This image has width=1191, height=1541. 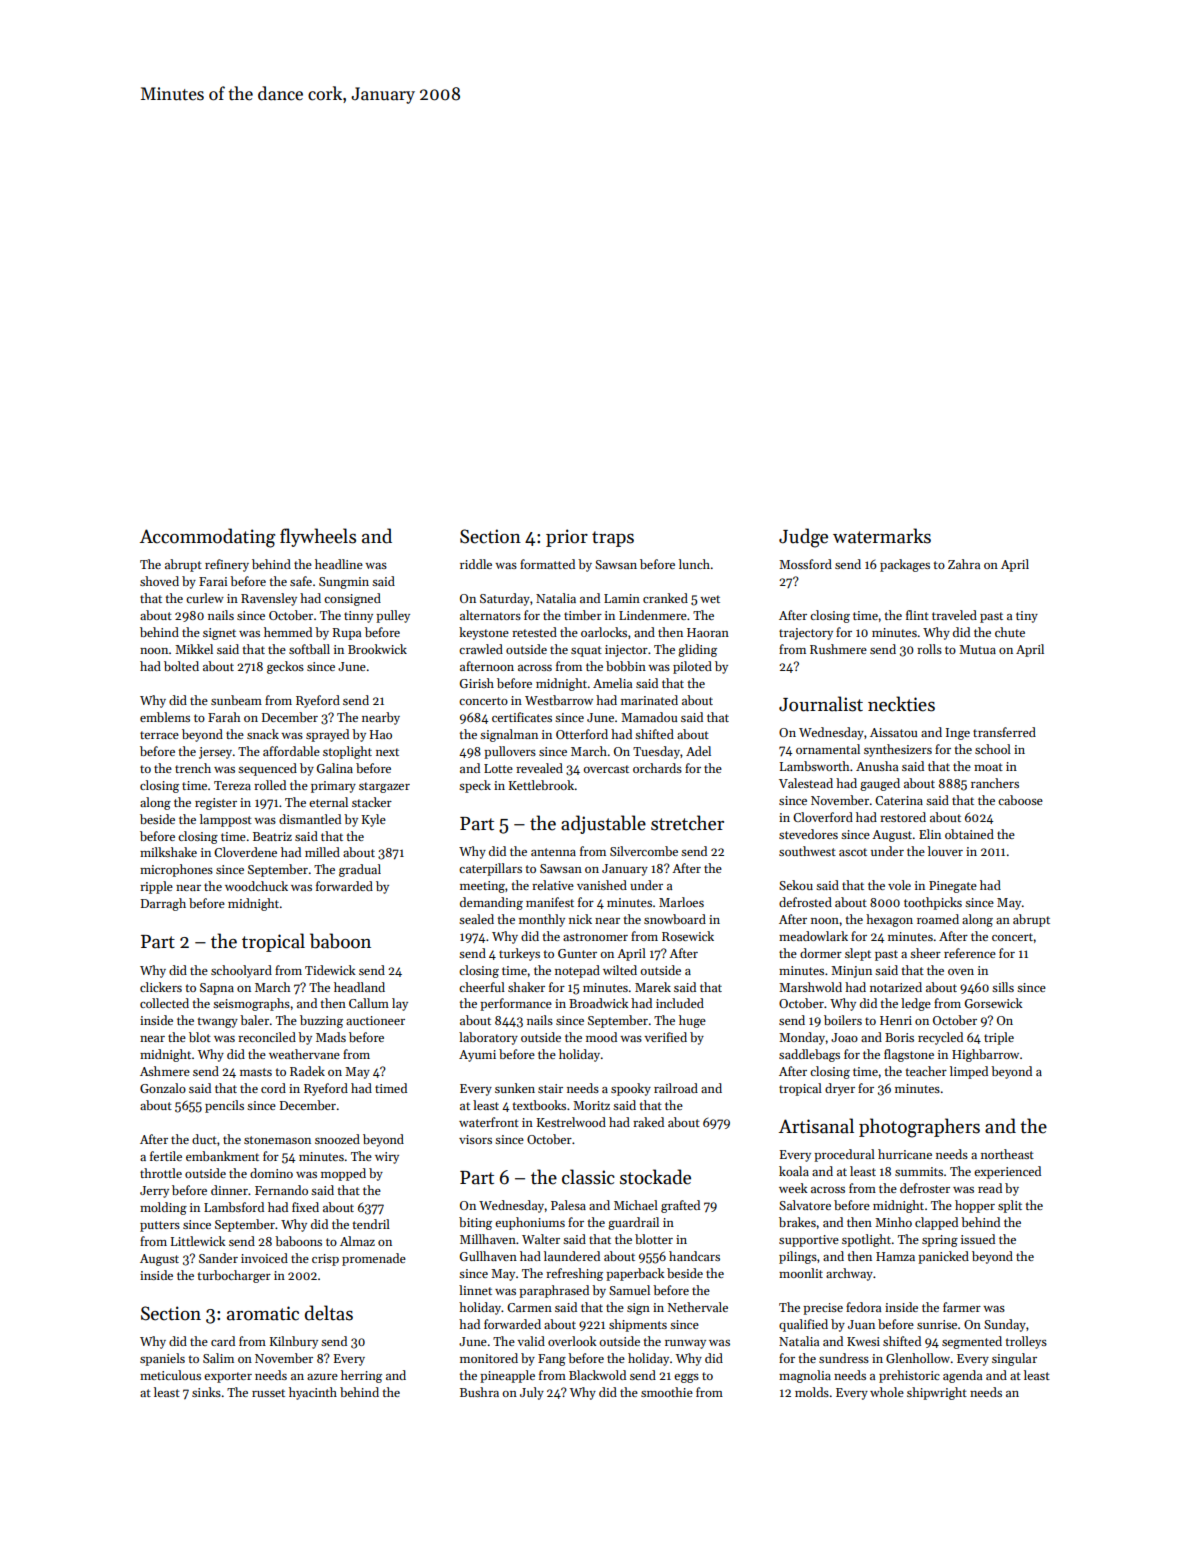 I want to click on stonemason, so click(x=277, y=1140).
